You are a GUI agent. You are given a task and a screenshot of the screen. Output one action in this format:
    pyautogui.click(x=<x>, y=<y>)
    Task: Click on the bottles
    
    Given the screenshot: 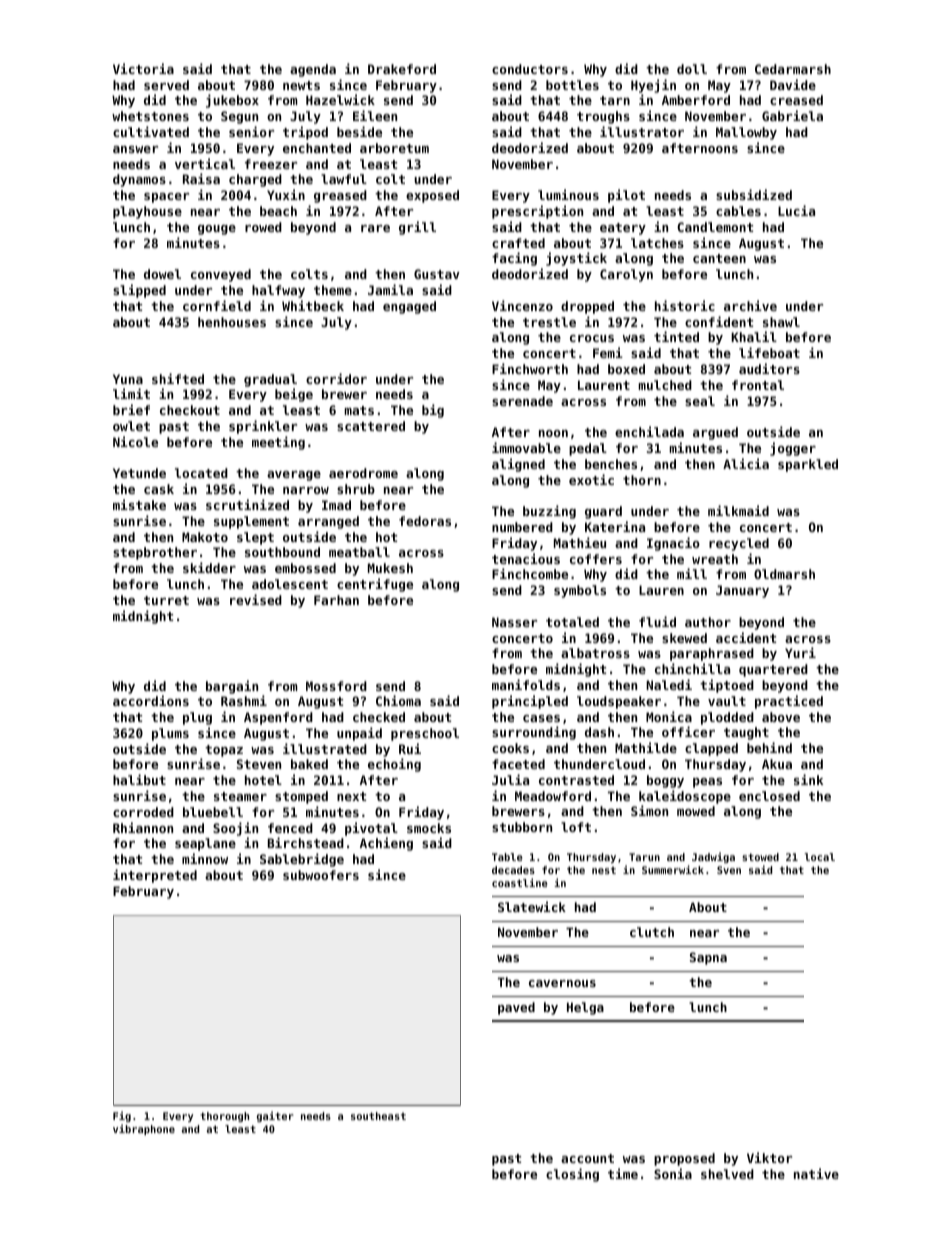 What is the action you would take?
    pyautogui.click(x=572, y=85)
